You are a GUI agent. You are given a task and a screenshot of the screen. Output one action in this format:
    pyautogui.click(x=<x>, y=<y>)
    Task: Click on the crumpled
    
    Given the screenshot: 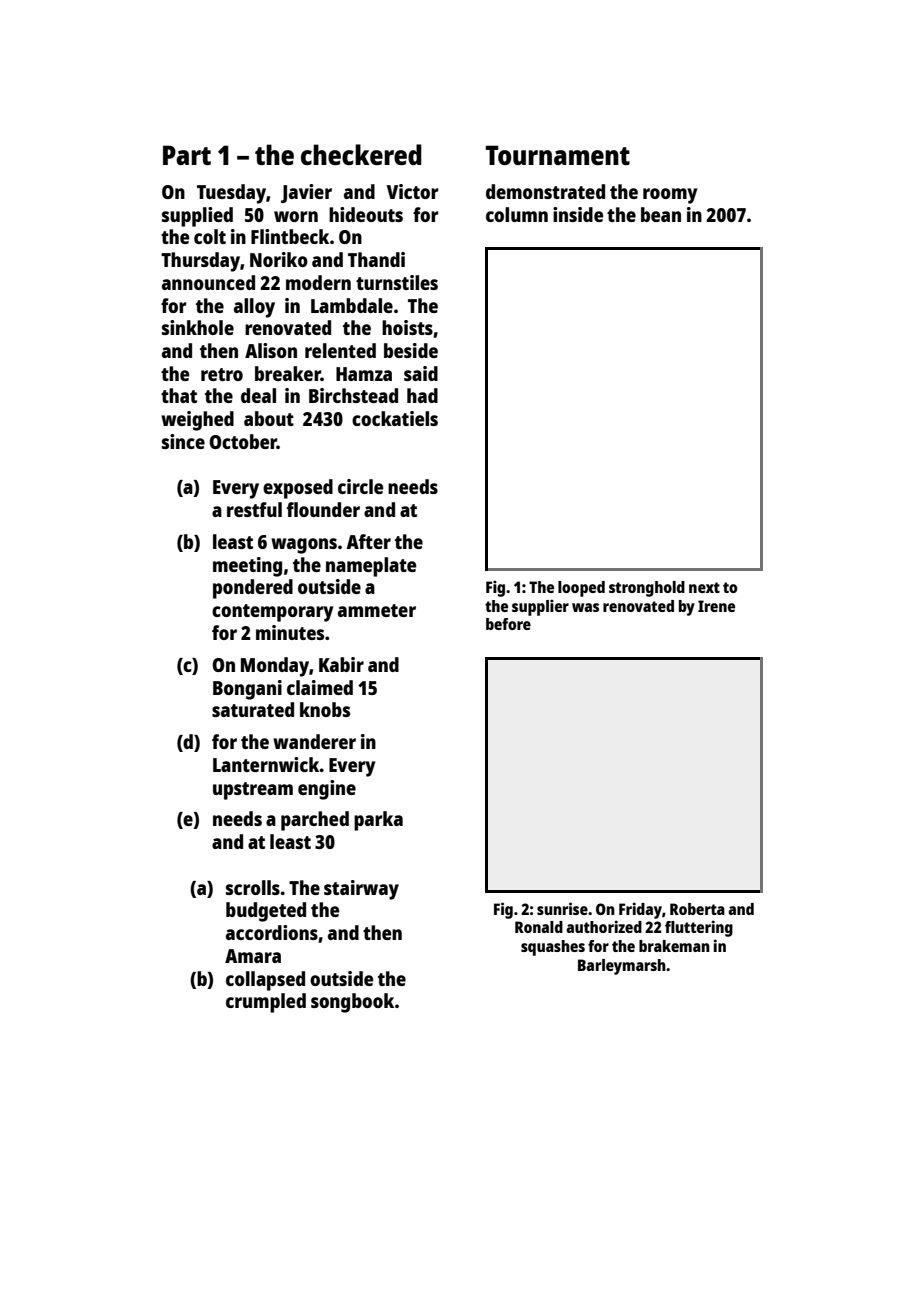 What is the action you would take?
    pyautogui.click(x=266, y=1003)
